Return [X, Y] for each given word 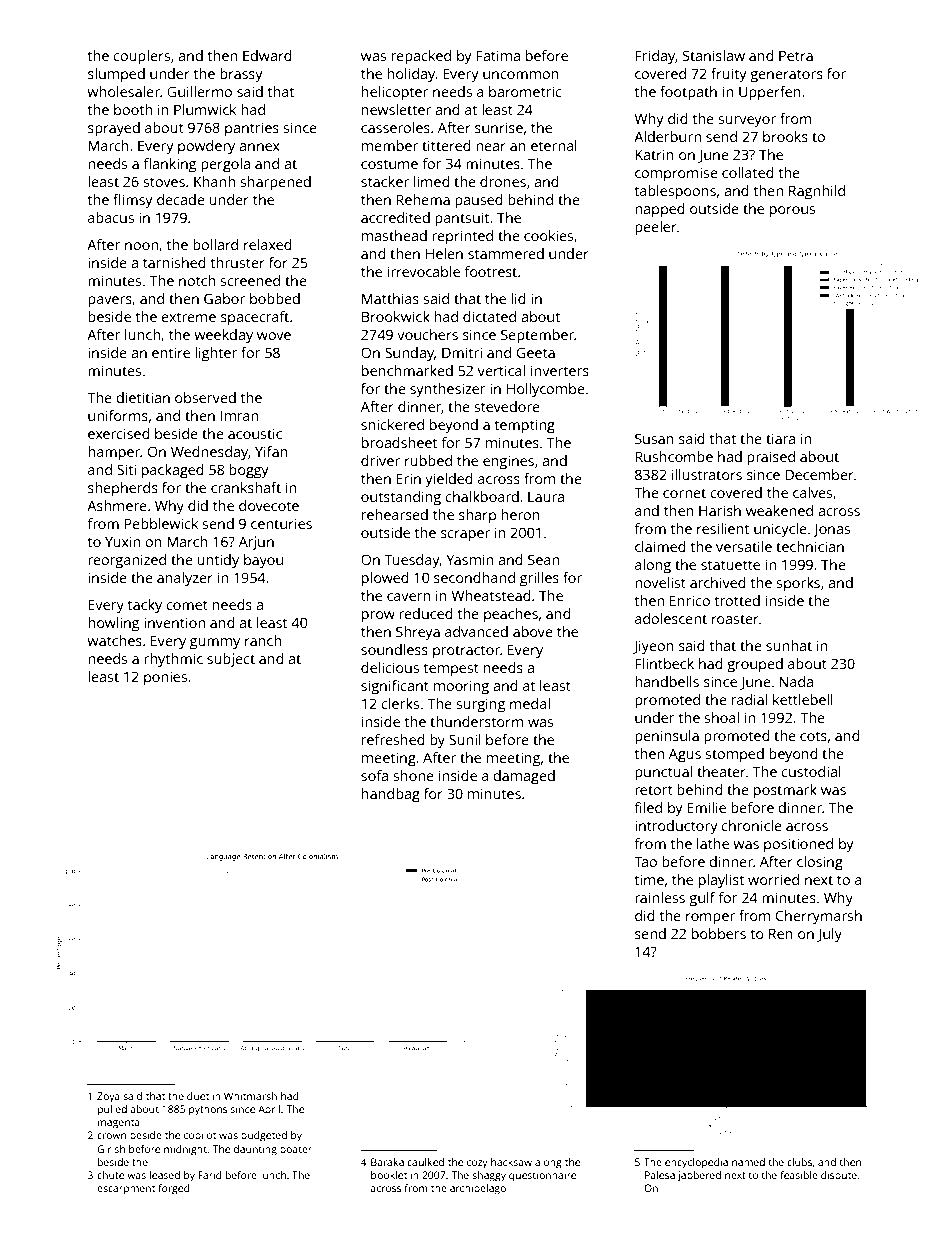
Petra [796, 55]
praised [771, 458]
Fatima [498, 55]
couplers [141, 57]
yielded [449, 480]
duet [198, 1096]
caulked [425, 1162]
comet [187, 605]
